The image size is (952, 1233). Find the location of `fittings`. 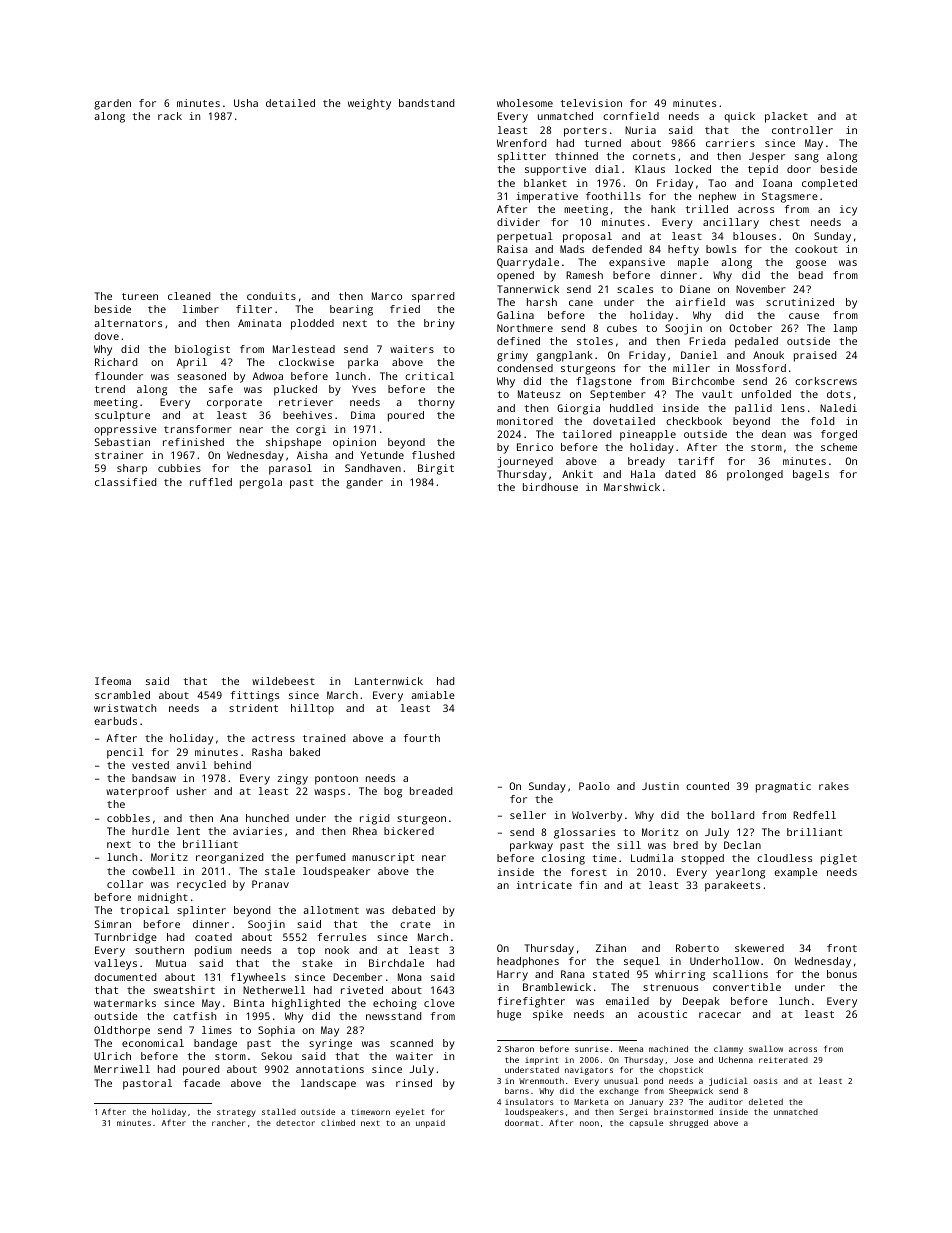

fittings is located at coordinates (255, 696).
